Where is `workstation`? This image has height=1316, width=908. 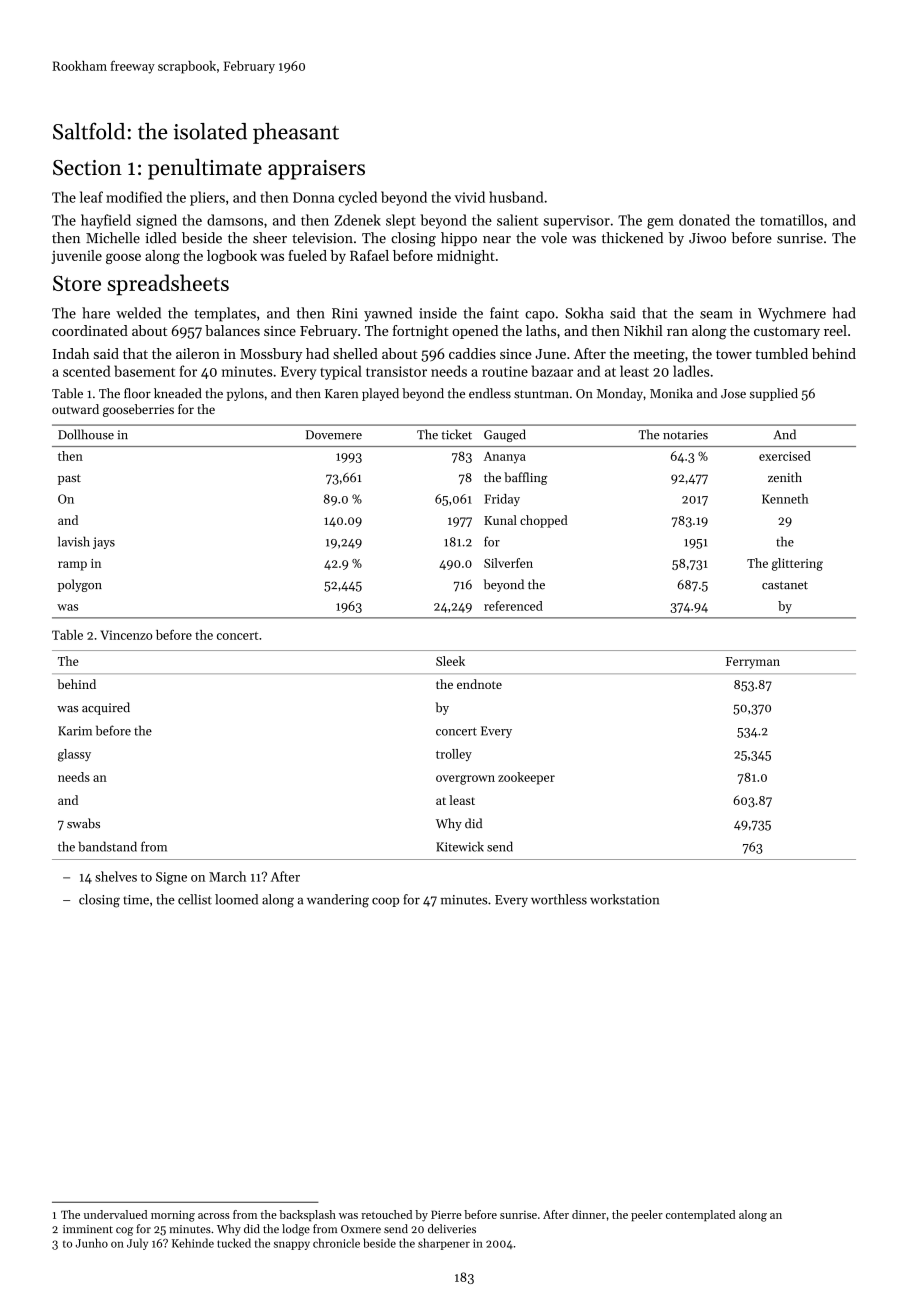 workstation is located at coordinates (624, 899).
